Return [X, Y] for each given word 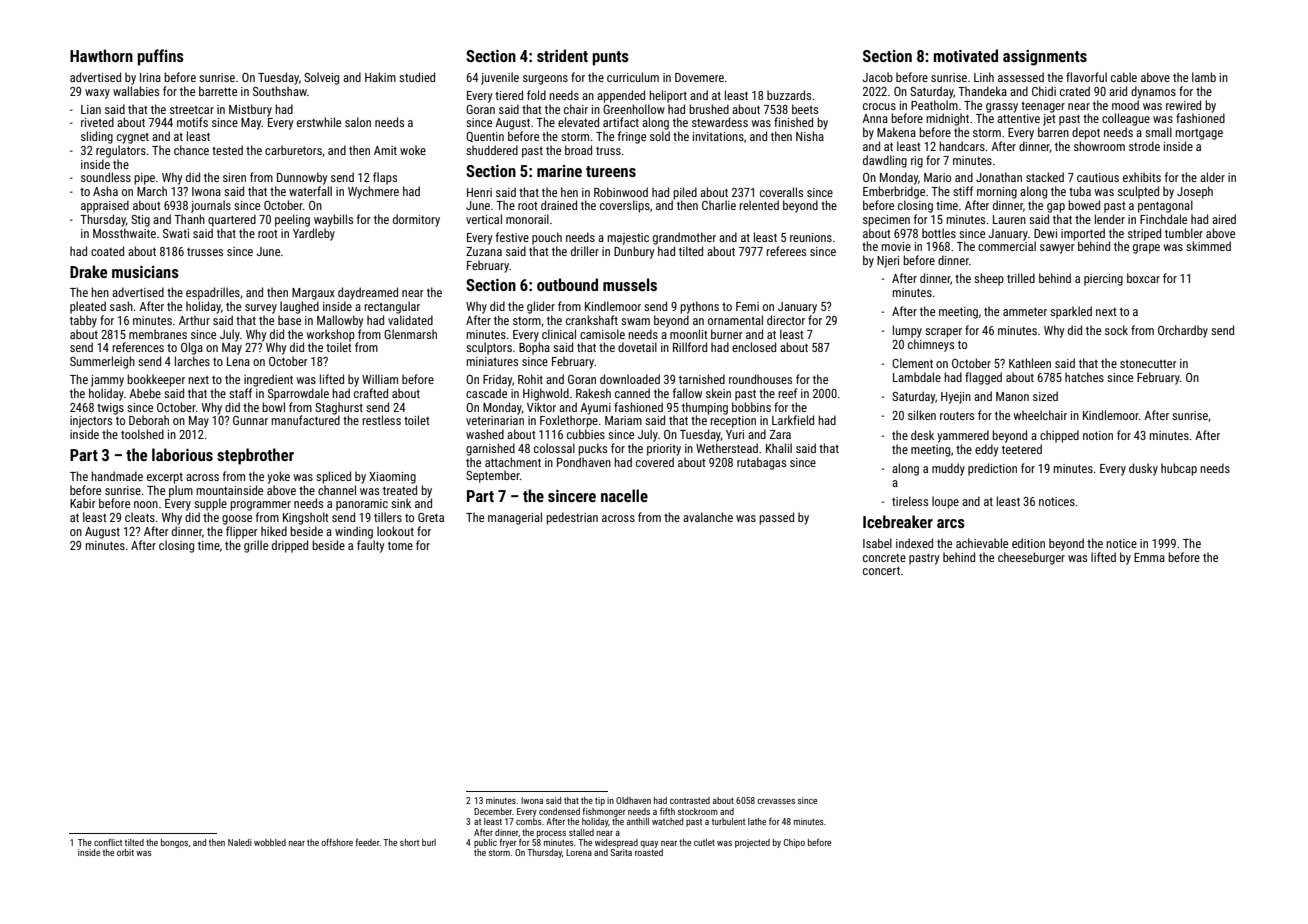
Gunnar [250, 420]
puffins [161, 57]
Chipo [794, 843]
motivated [966, 55]
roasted [649, 852]
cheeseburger [1031, 558]
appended [621, 96]
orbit [125, 852]
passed [776, 518]
